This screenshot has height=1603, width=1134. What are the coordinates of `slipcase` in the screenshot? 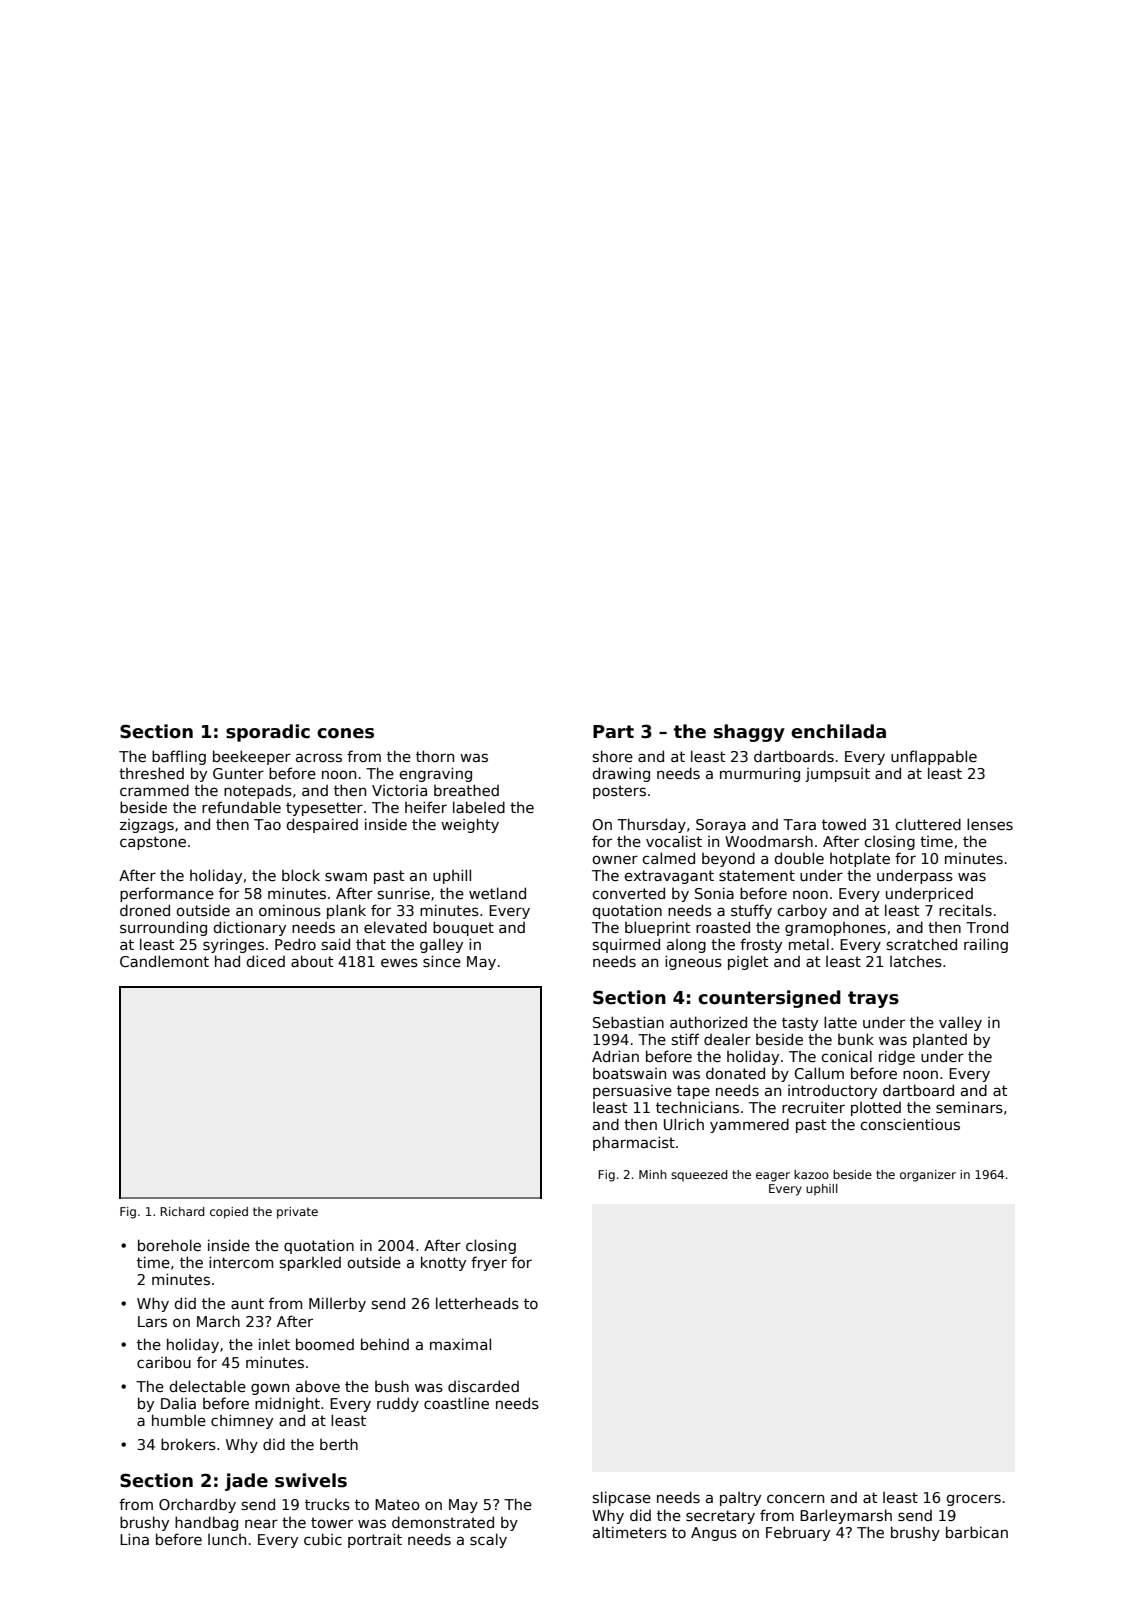 It's located at (622, 1498).
